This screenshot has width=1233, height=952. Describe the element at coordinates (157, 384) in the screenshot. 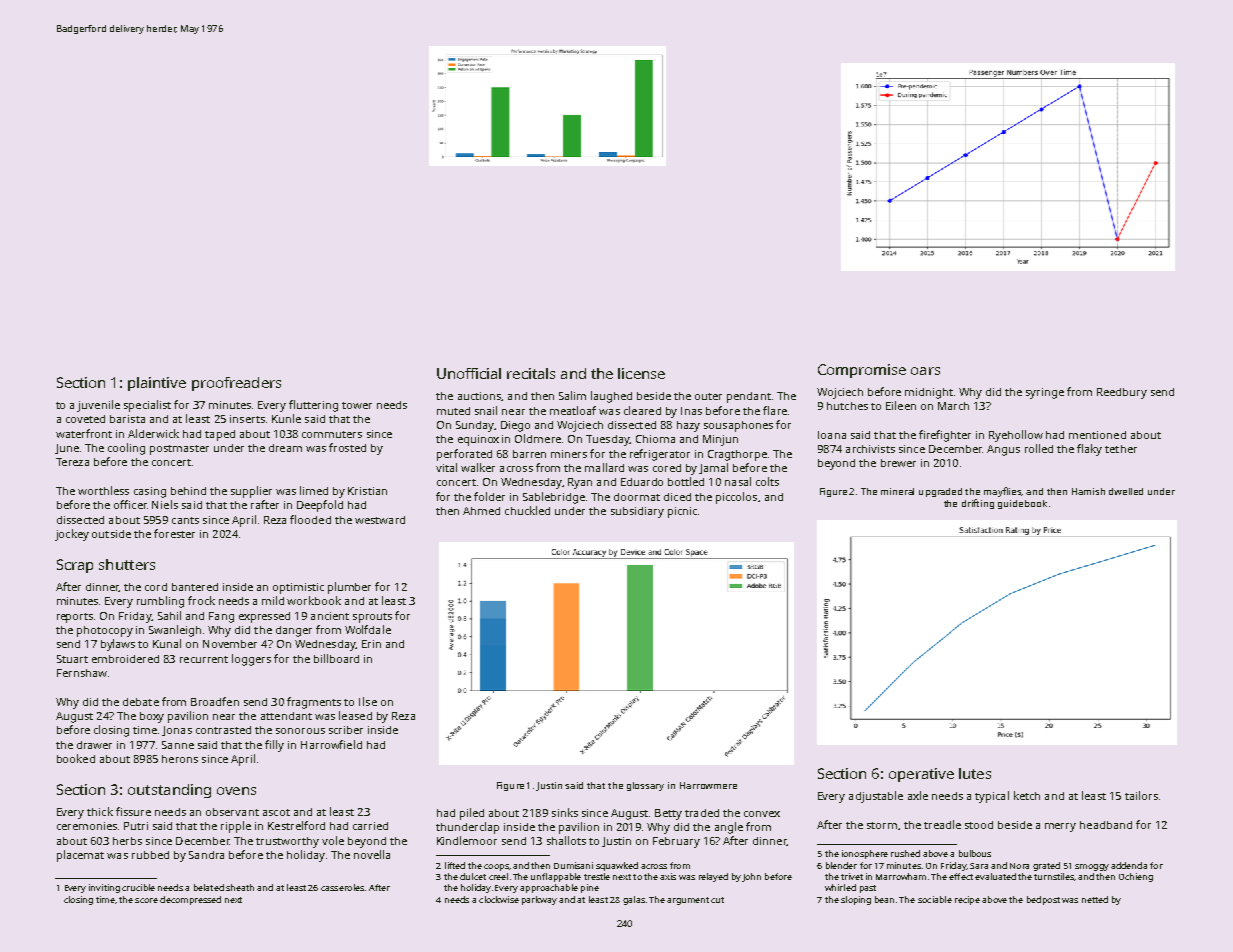

I see `plaintive` at that location.
